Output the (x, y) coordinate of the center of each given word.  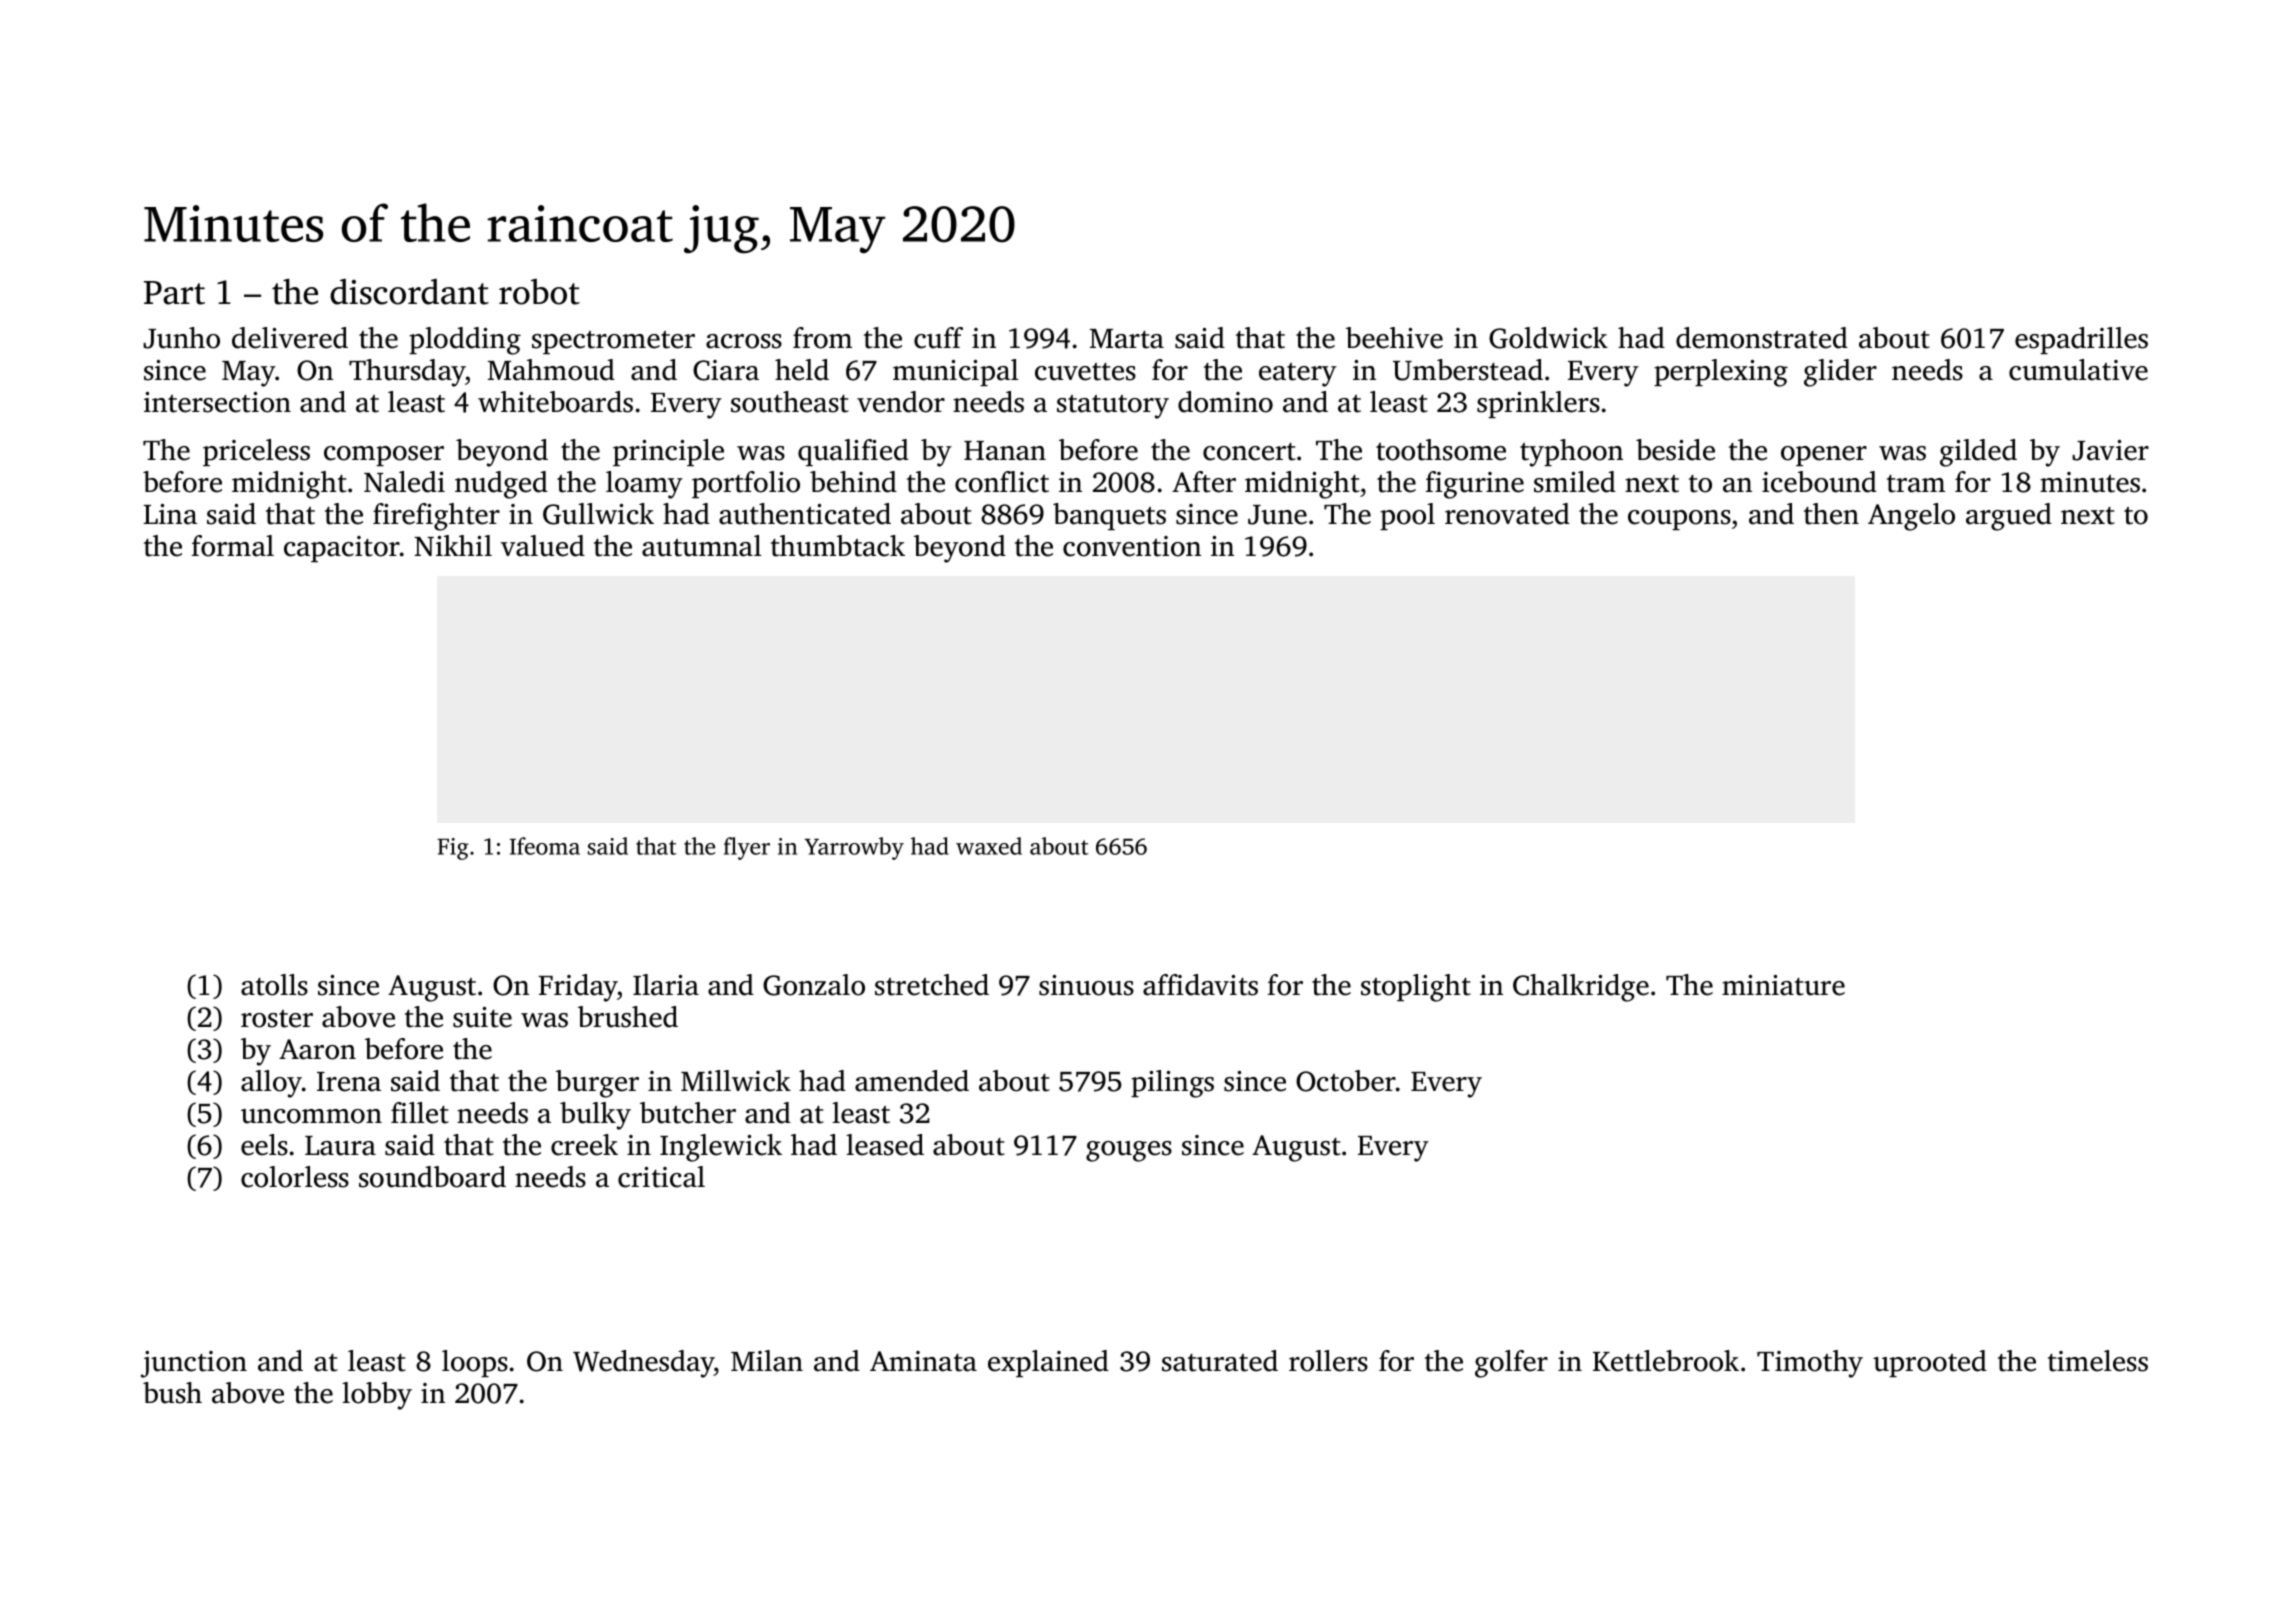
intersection (217, 402)
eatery (1298, 375)
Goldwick (1548, 338)
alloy (271, 1084)
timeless (2098, 1361)
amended (912, 1081)
